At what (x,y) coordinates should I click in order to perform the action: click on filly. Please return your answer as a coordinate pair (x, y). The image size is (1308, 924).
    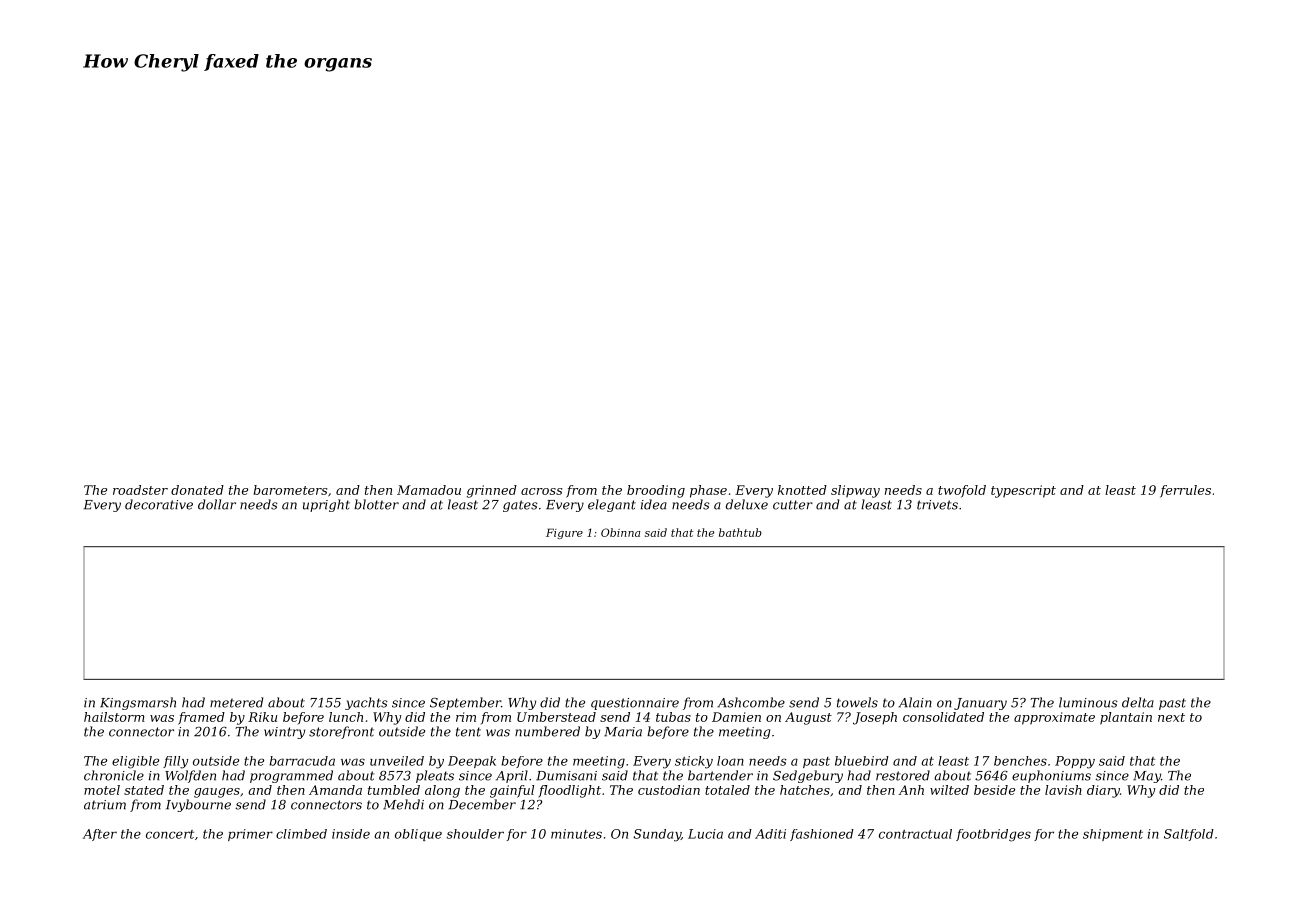
    Looking at the image, I should click on (176, 762).
